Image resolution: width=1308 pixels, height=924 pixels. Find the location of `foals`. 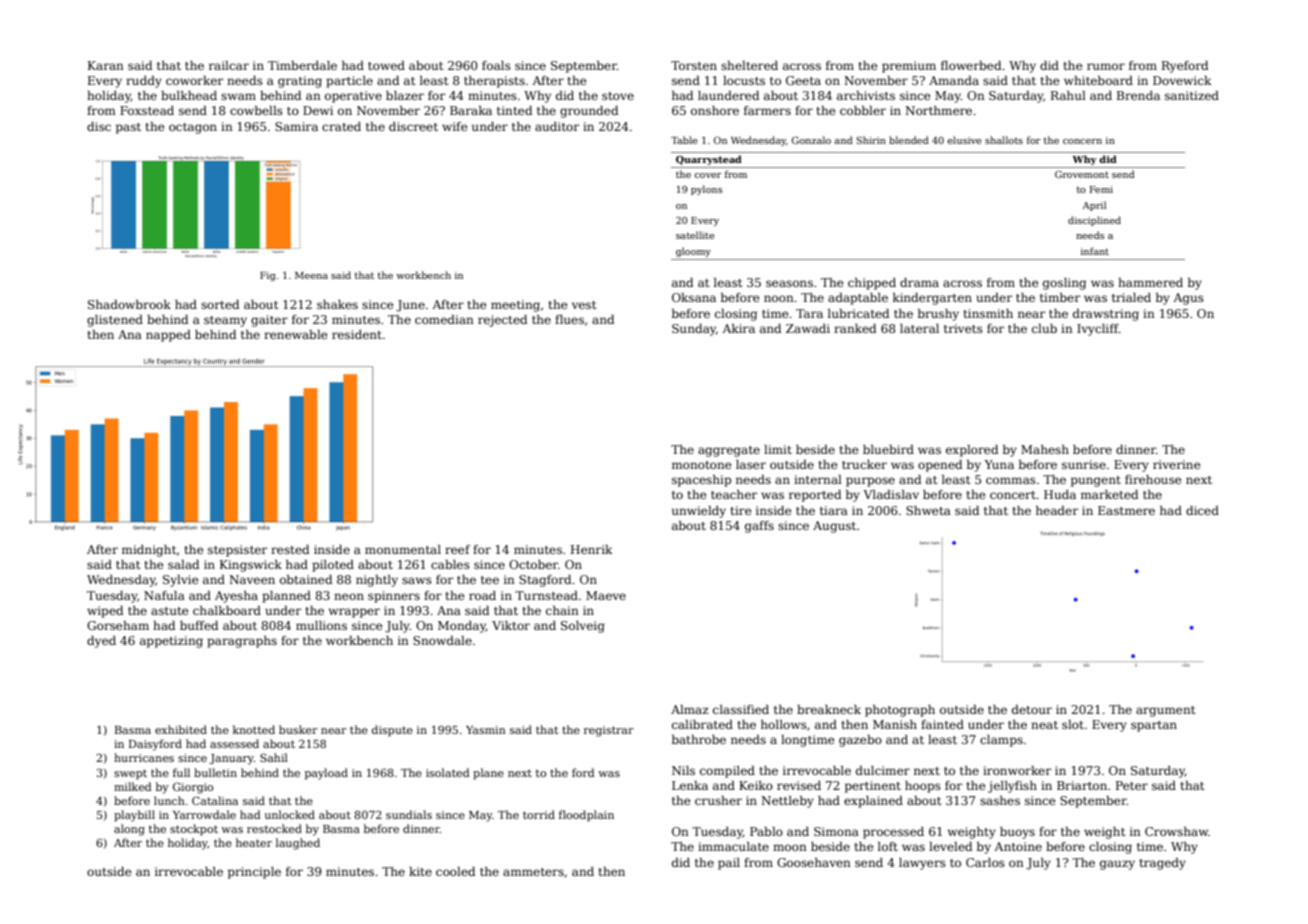

foals is located at coordinates (496, 65).
